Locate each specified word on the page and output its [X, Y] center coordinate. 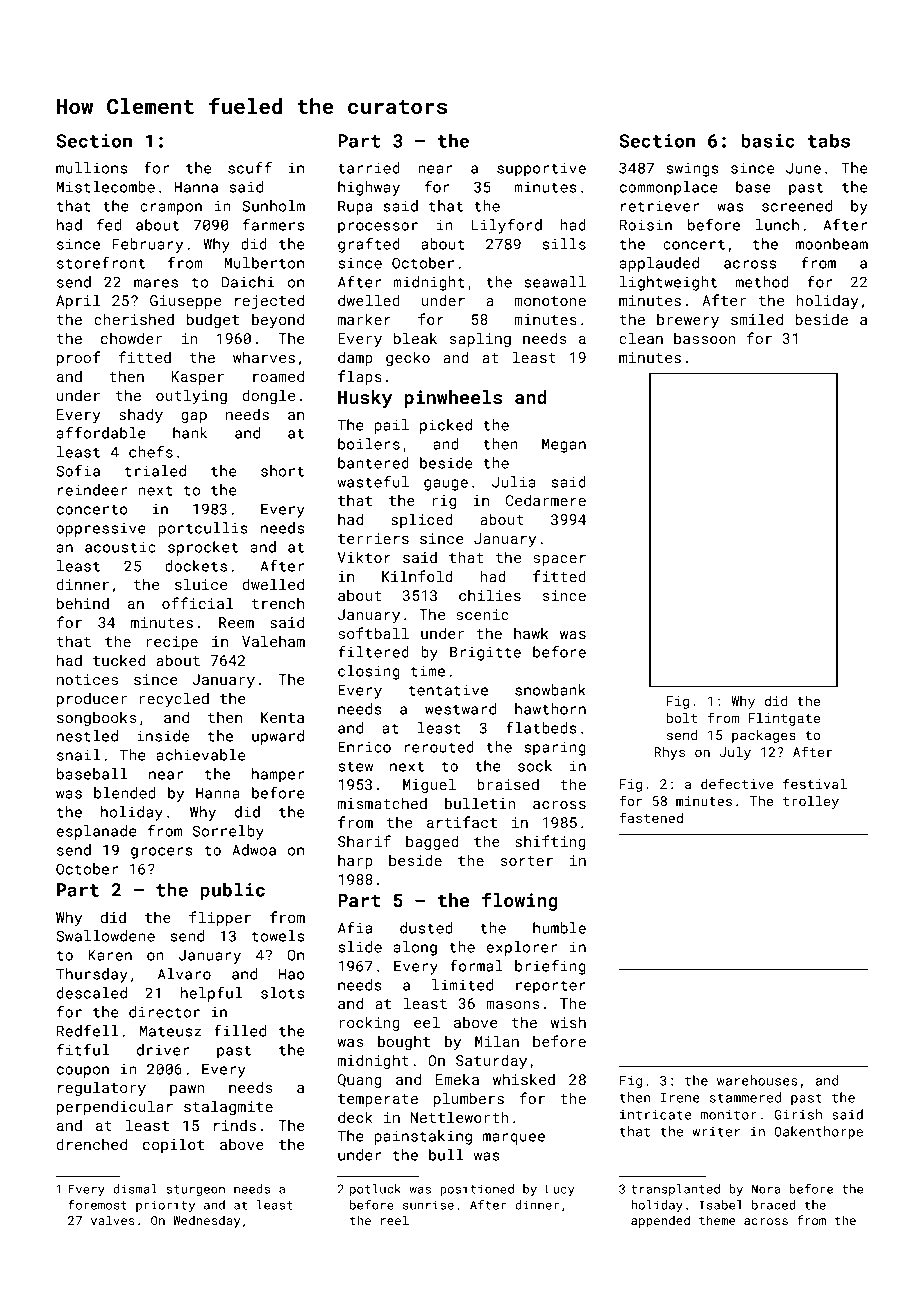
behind [83, 603]
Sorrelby [228, 832]
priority [165, 1206]
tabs [829, 140]
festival [815, 783]
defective [737, 783]
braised [508, 784]
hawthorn [550, 709]
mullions [91, 168]
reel [395, 1220]
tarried [369, 168]
